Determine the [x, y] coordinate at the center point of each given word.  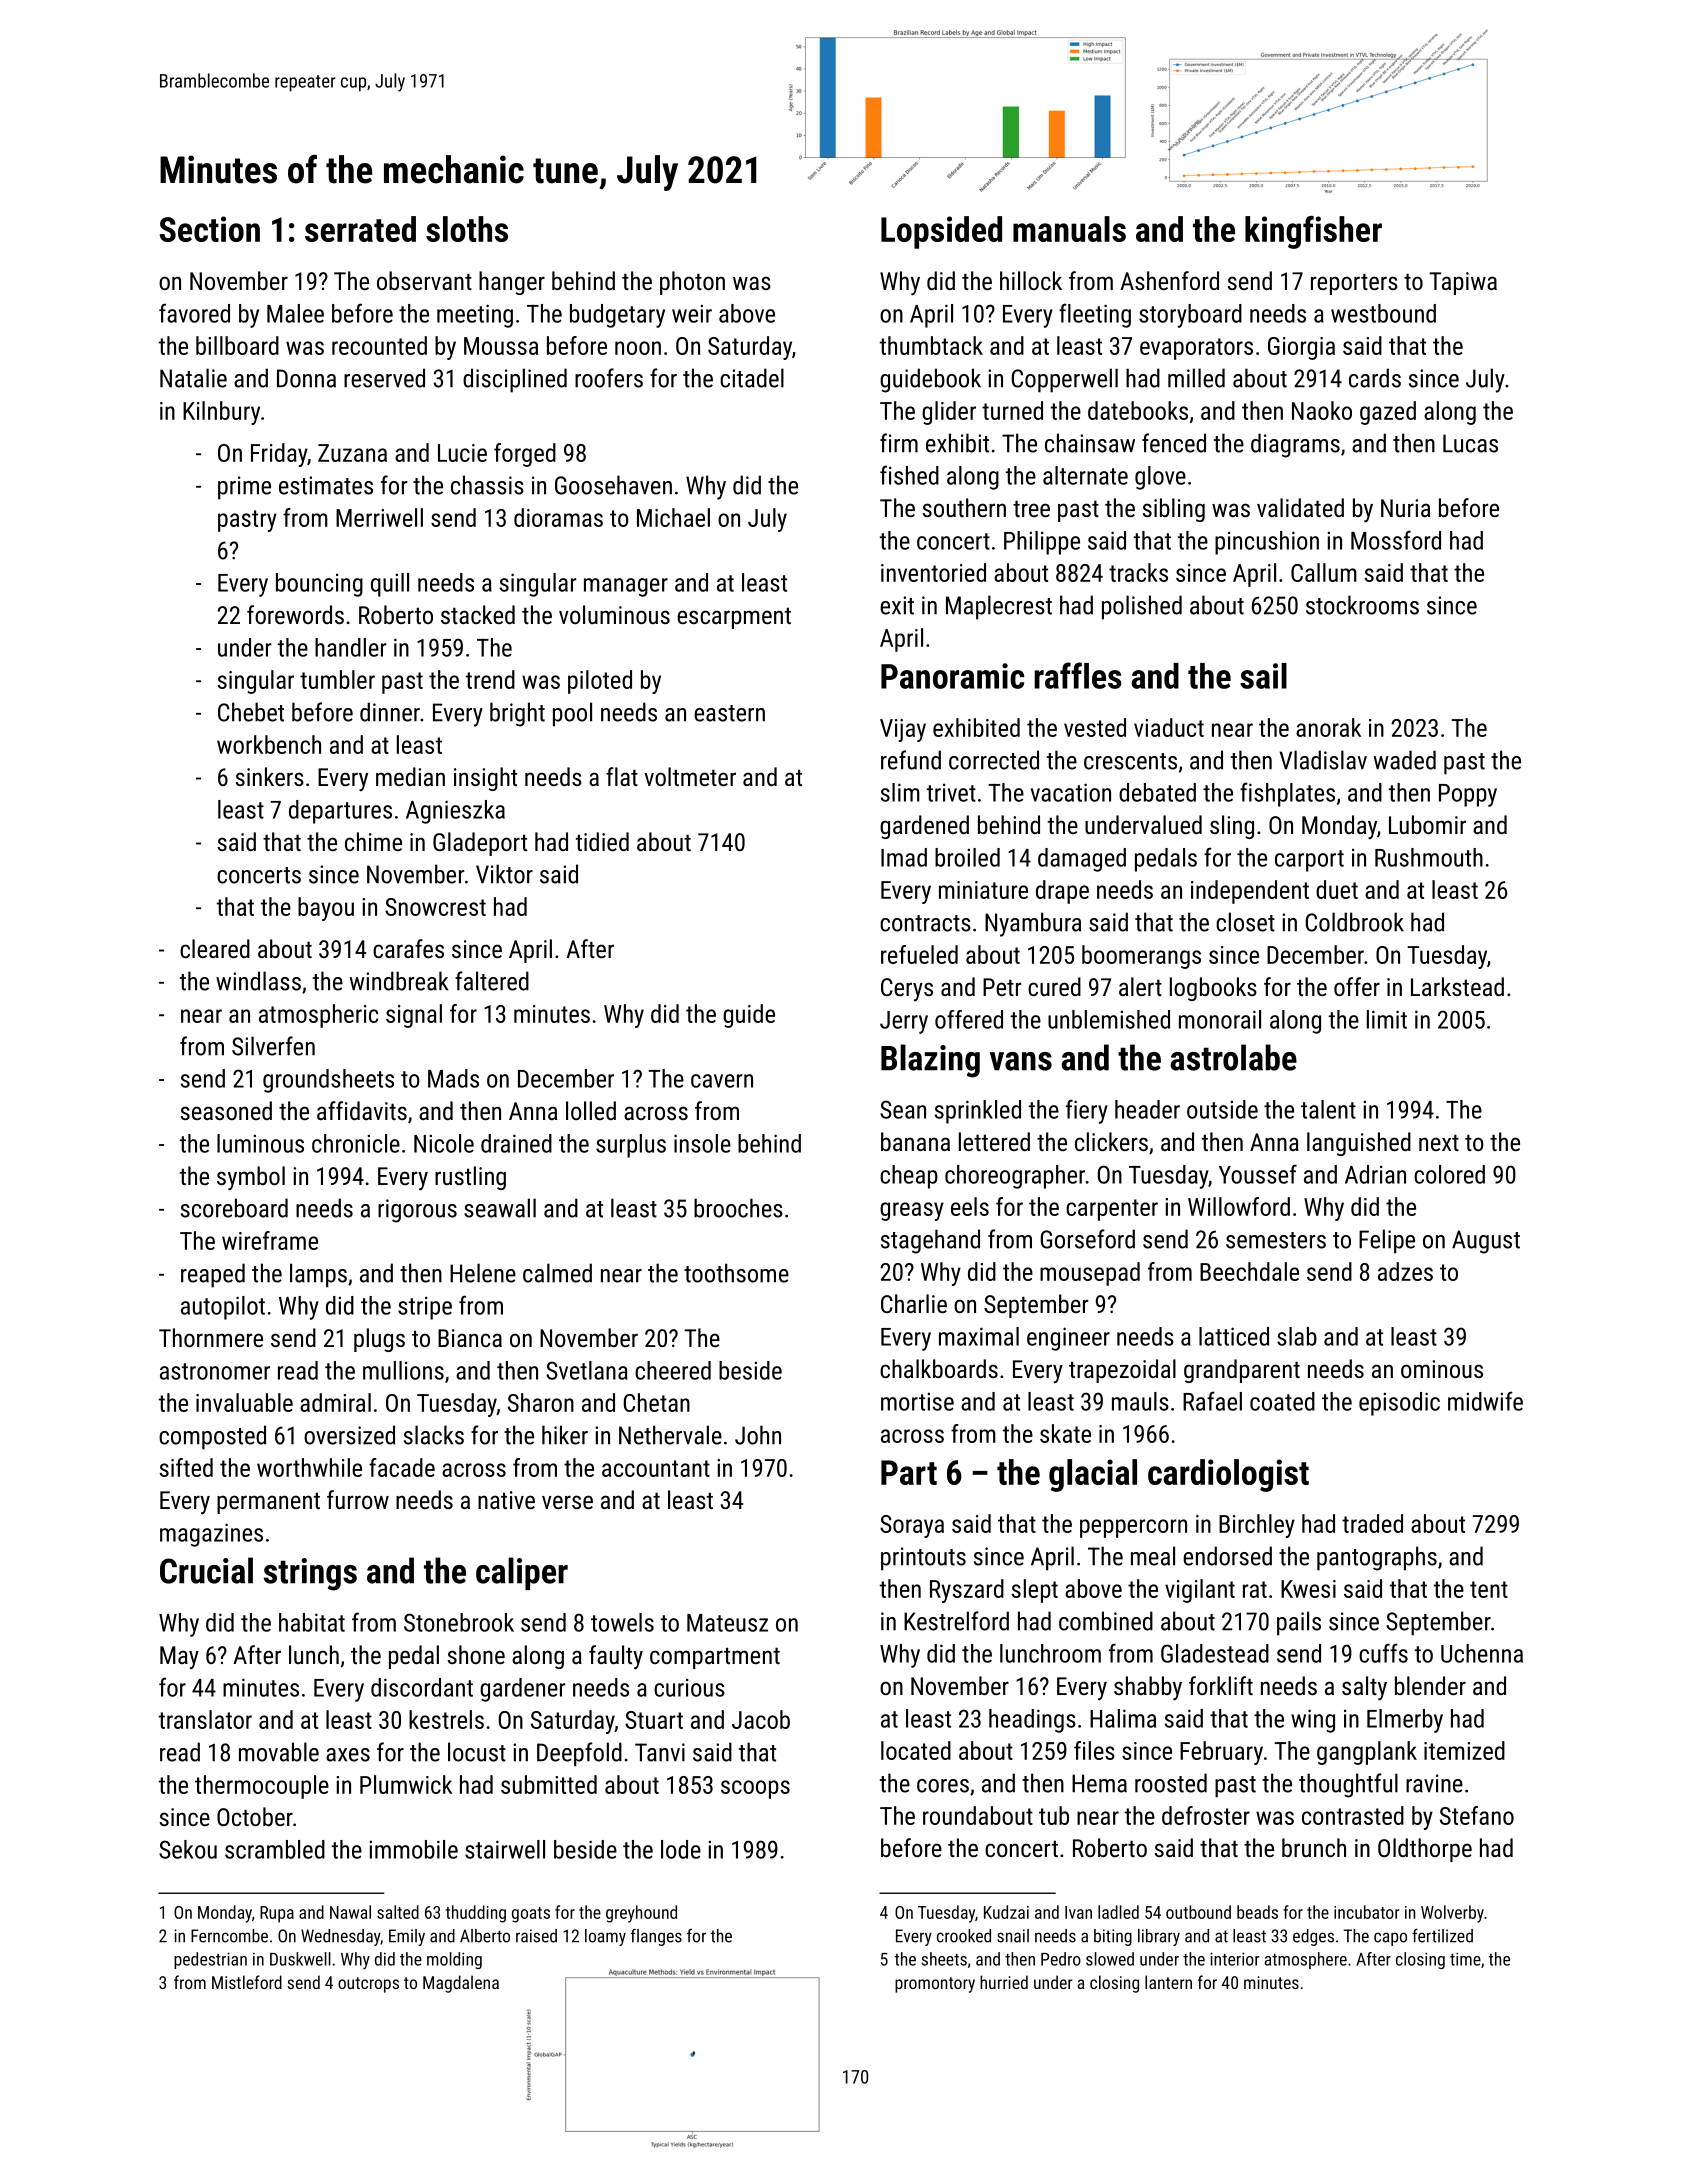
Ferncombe [229, 1936]
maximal [979, 1336]
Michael [673, 517]
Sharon [541, 1402]
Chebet [251, 712]
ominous [1442, 1369]
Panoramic [952, 676]
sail [1263, 676]
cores [943, 1786]
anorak [1328, 727]
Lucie [462, 453]
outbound [1198, 1912]
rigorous [417, 1211]
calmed [557, 1273]
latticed [1234, 1336]
